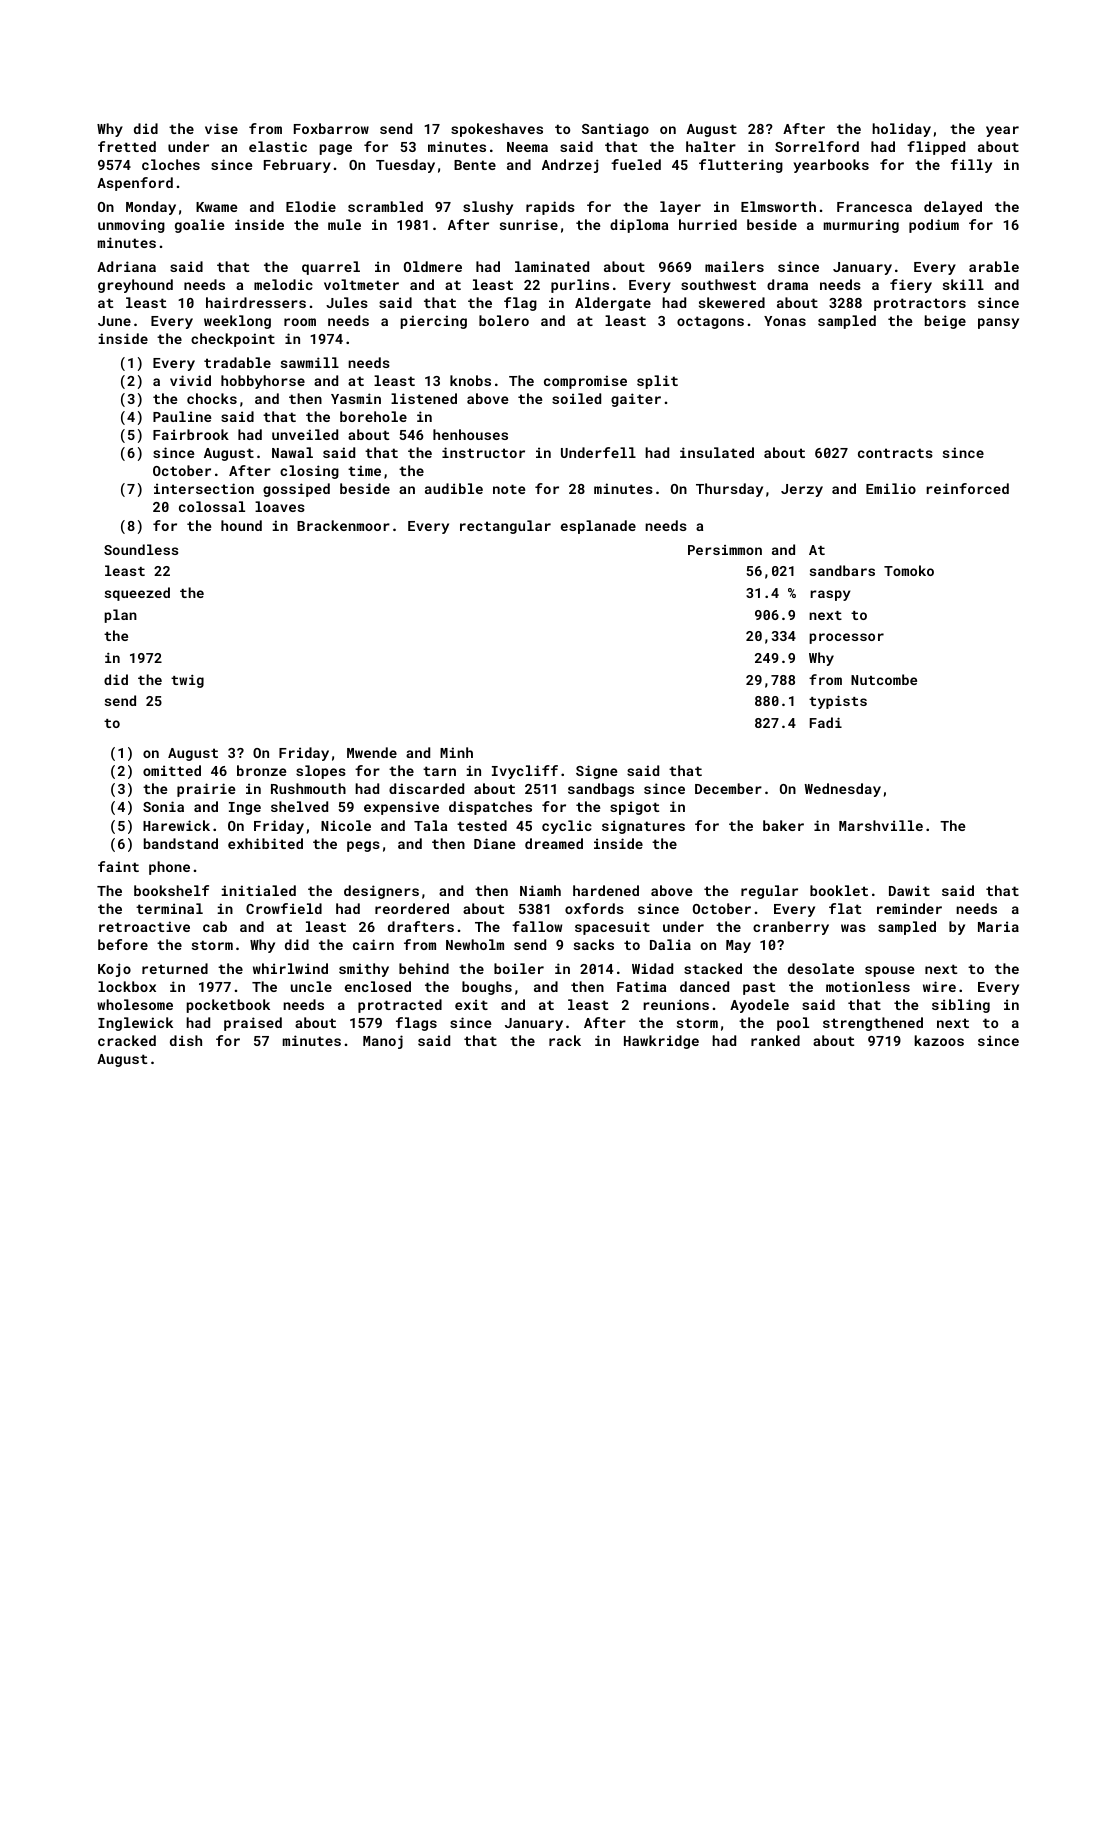 This screenshot has height=1840, width=1117. I want to click on spokeshaves, so click(497, 130).
